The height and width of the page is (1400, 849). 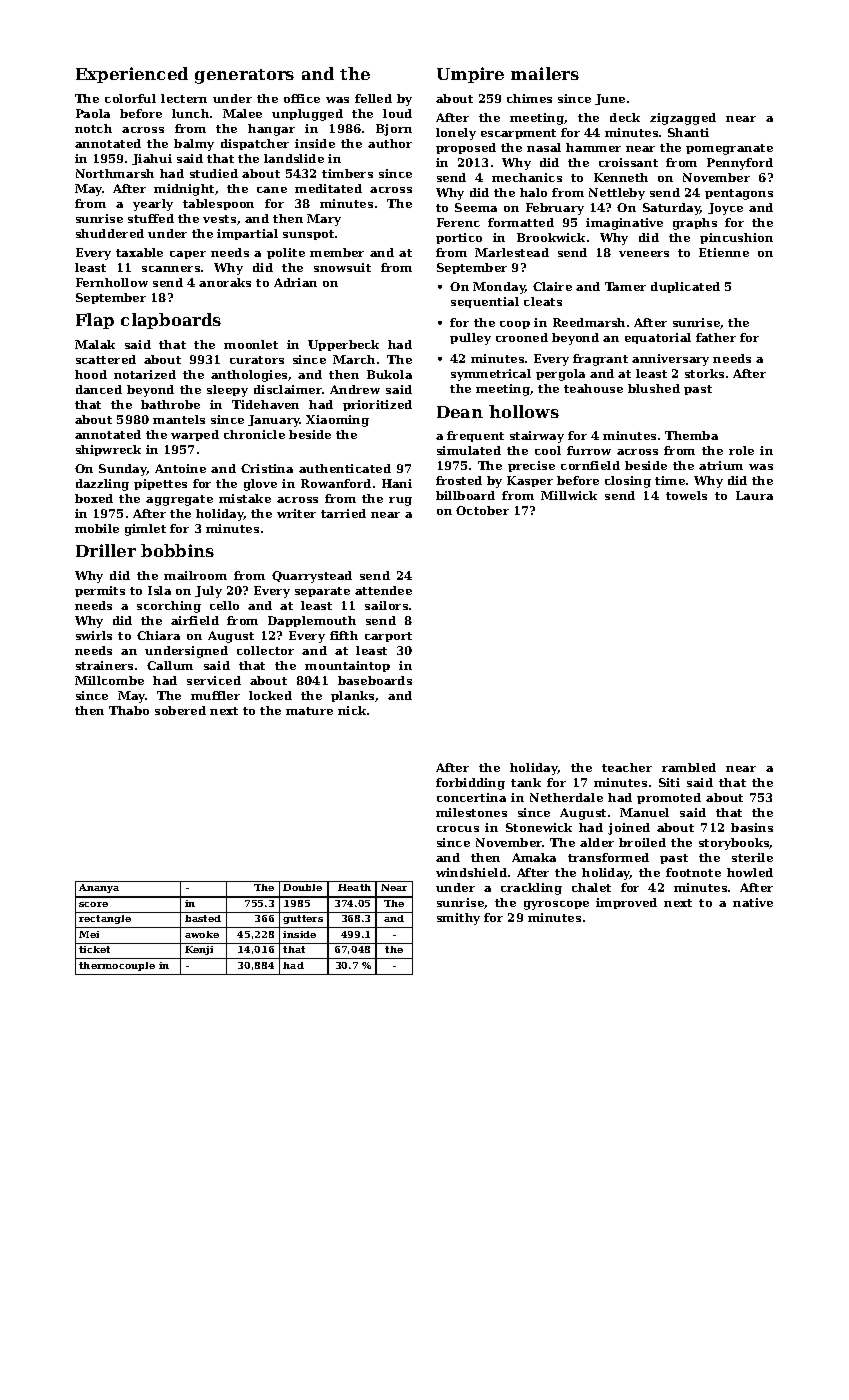 What do you see at coordinates (530, 481) in the page?
I see `Kasper` at bounding box center [530, 481].
